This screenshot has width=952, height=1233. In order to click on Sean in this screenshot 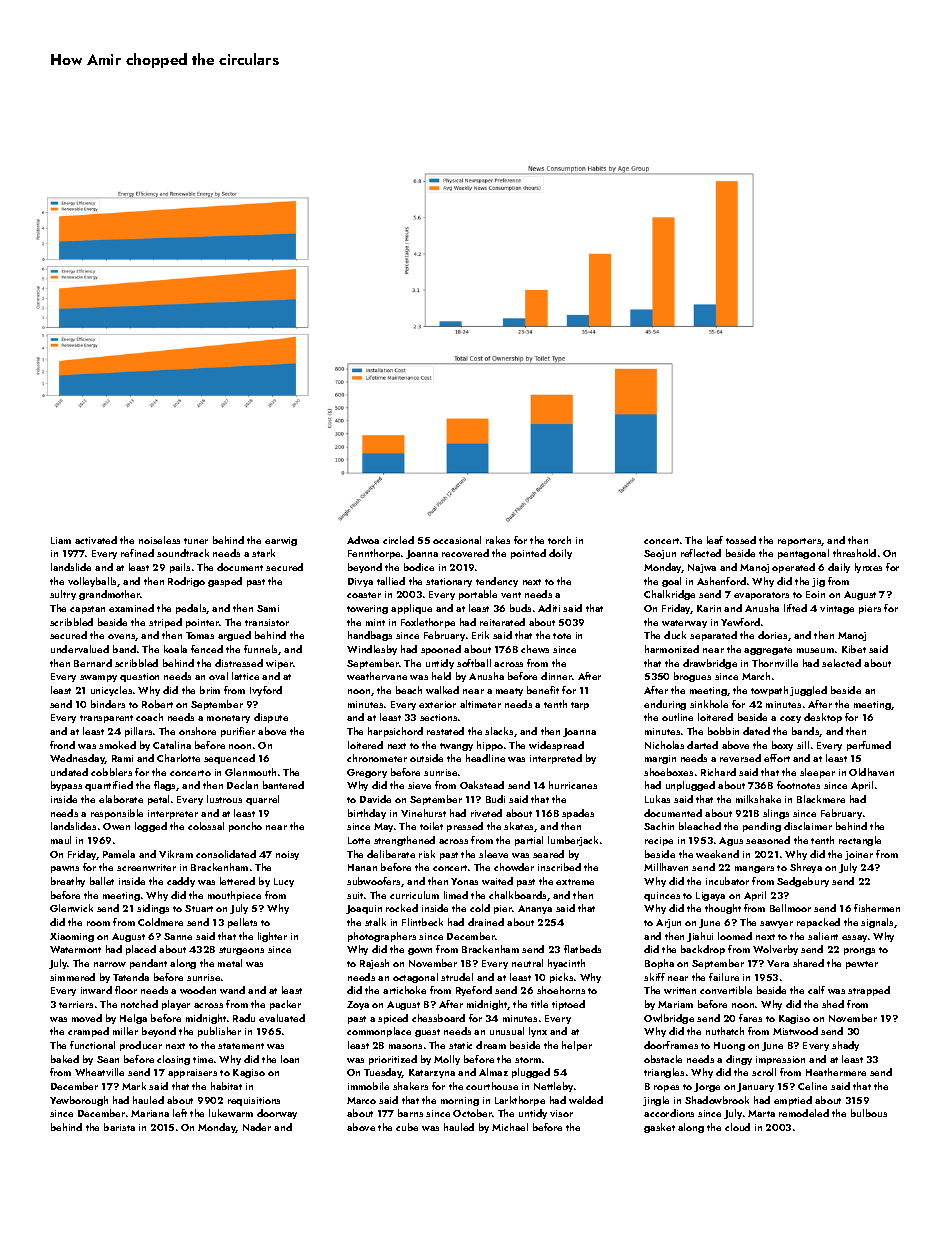, I will do `click(108, 1059)`.
